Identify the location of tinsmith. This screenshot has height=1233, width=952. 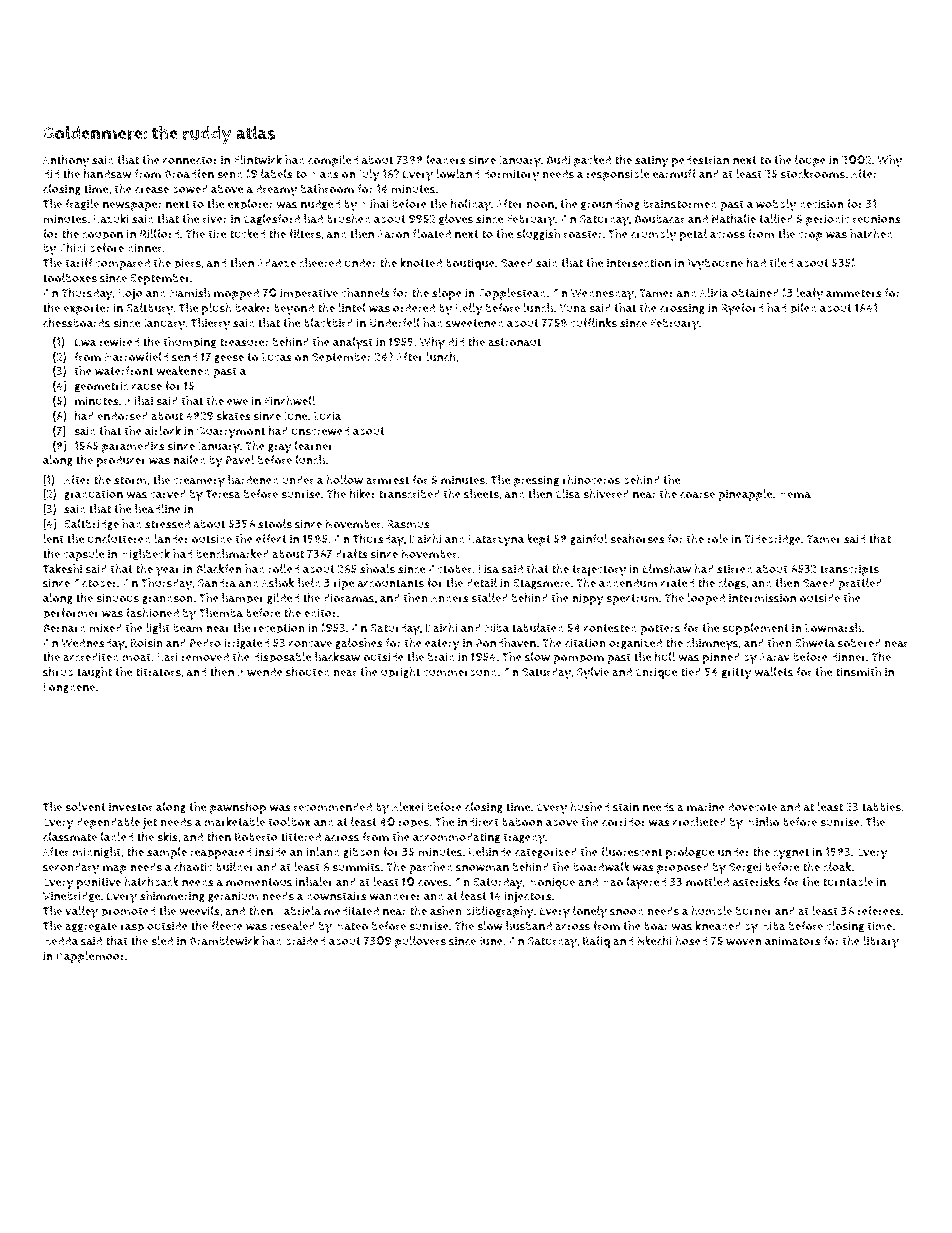
(858, 672).
